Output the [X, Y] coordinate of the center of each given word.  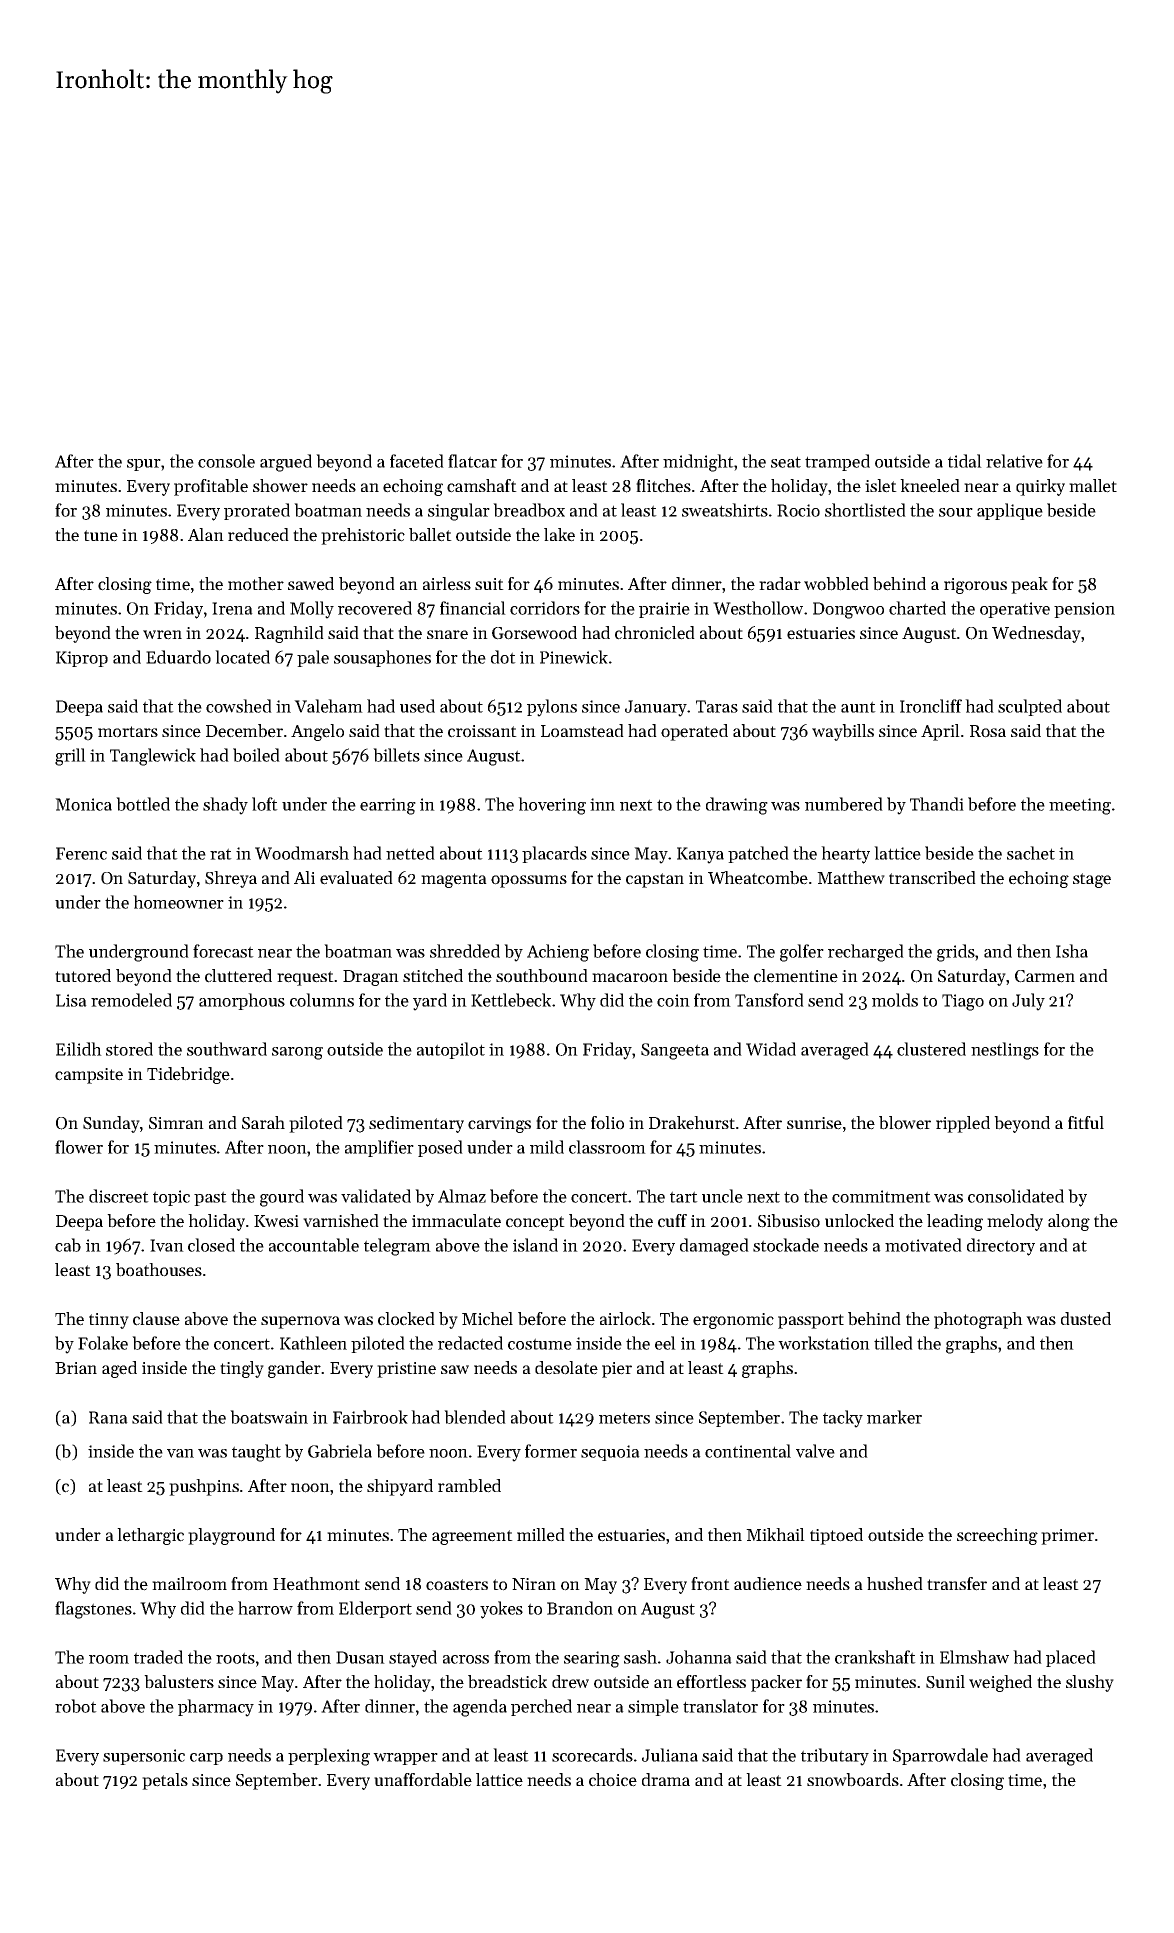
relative [1014, 461]
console [226, 461]
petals [165, 1781]
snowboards [853, 1780]
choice [613, 1780]
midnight [698, 463]
